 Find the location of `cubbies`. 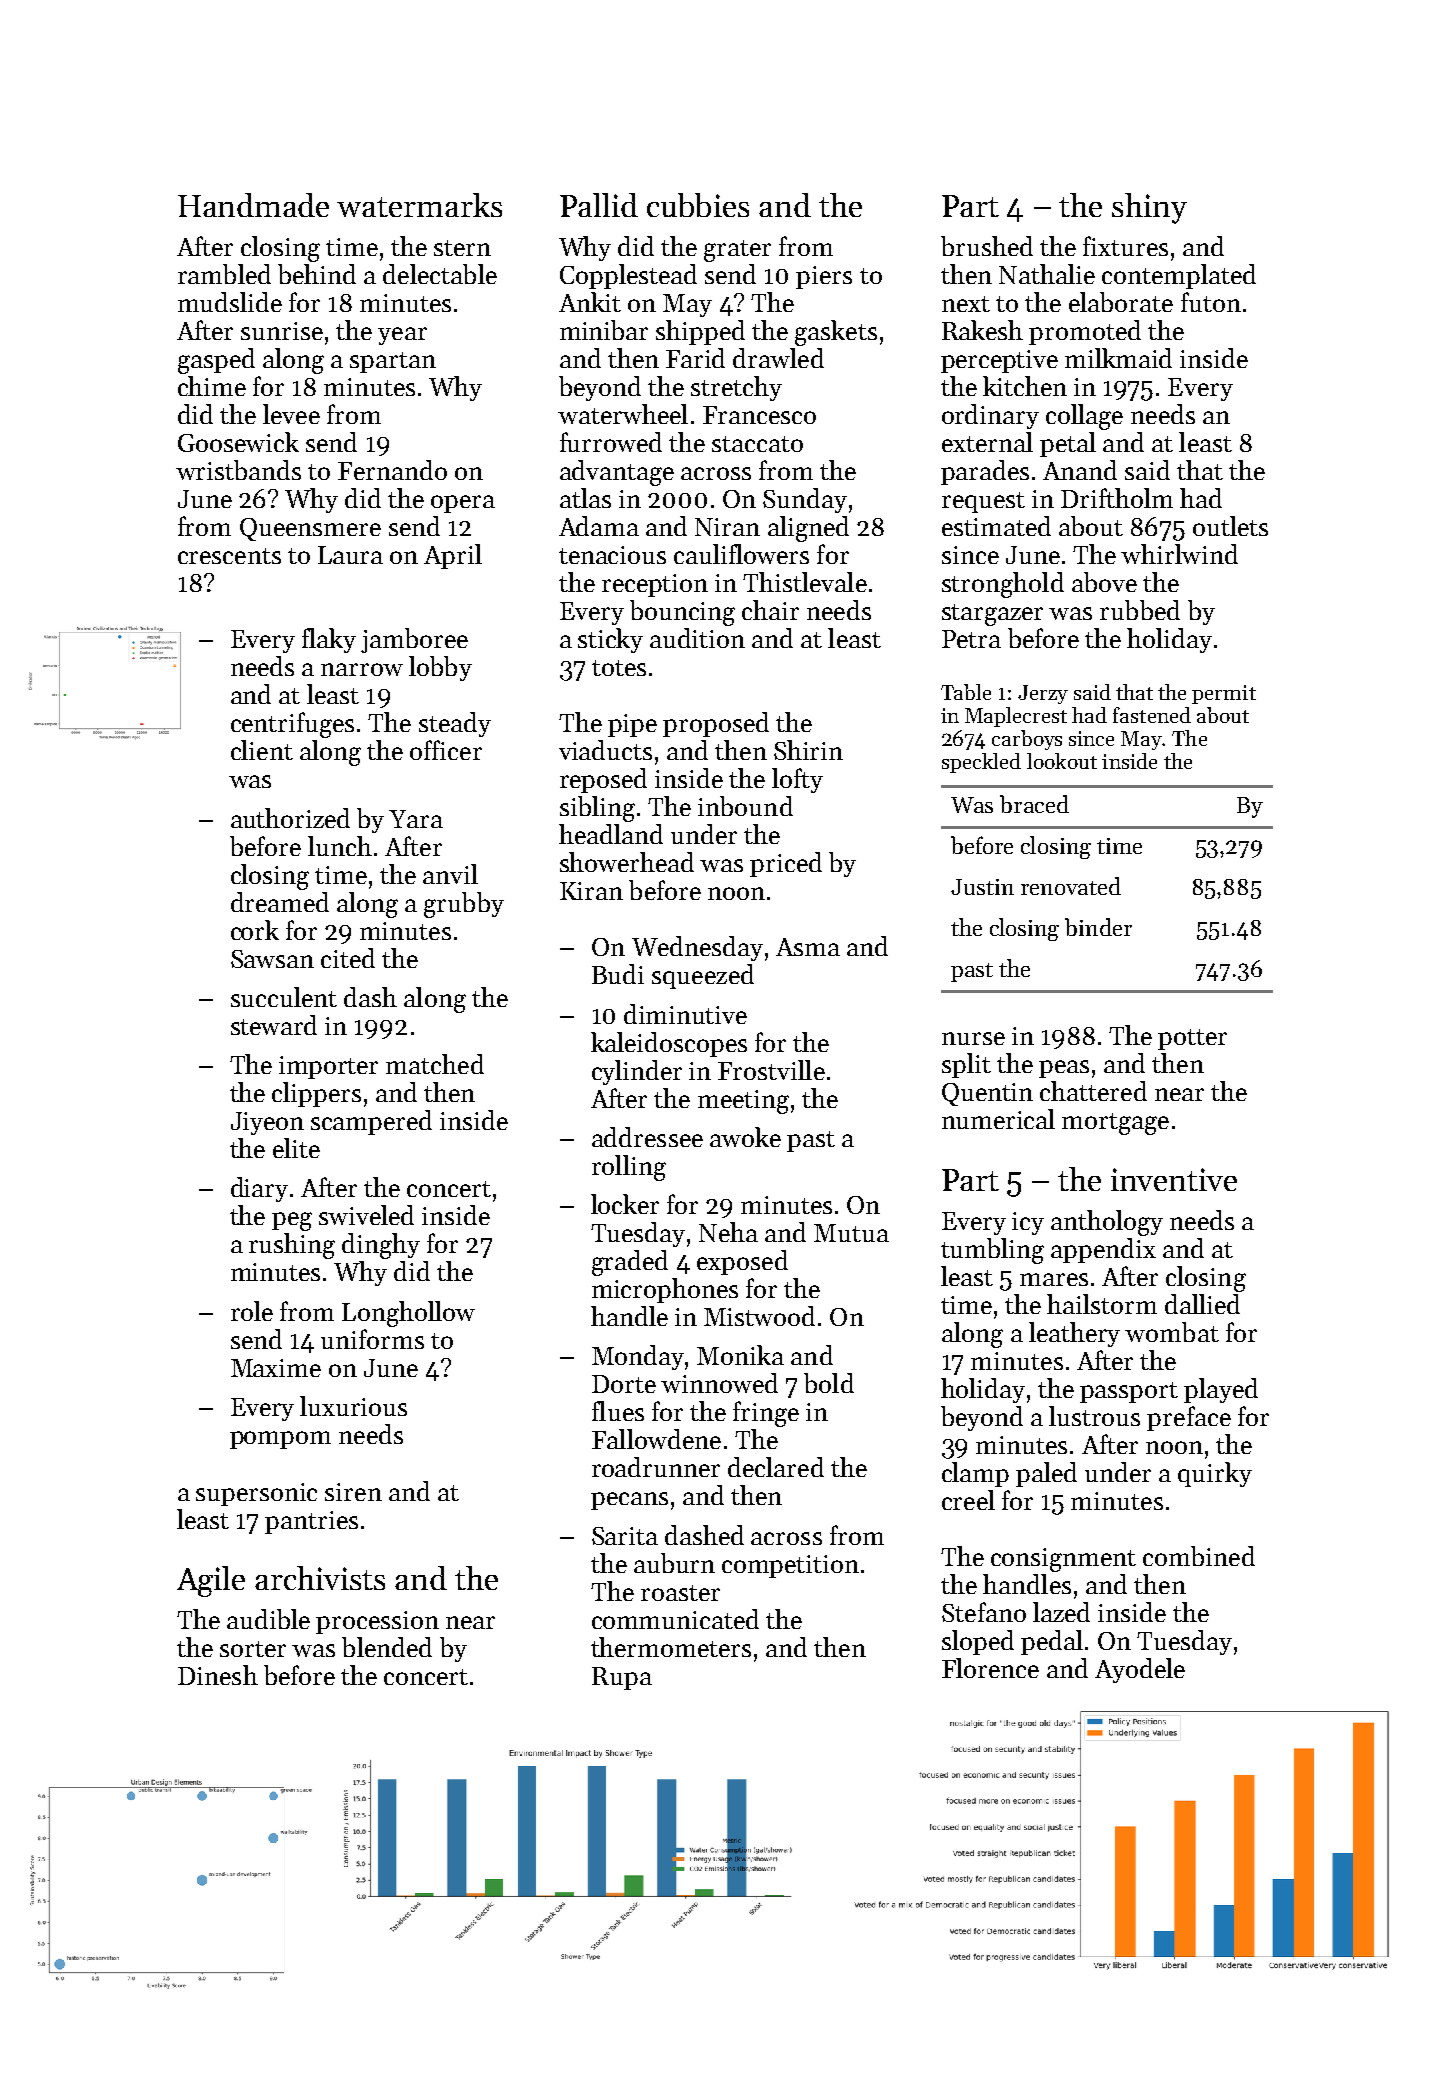

cubbies is located at coordinates (698, 205).
